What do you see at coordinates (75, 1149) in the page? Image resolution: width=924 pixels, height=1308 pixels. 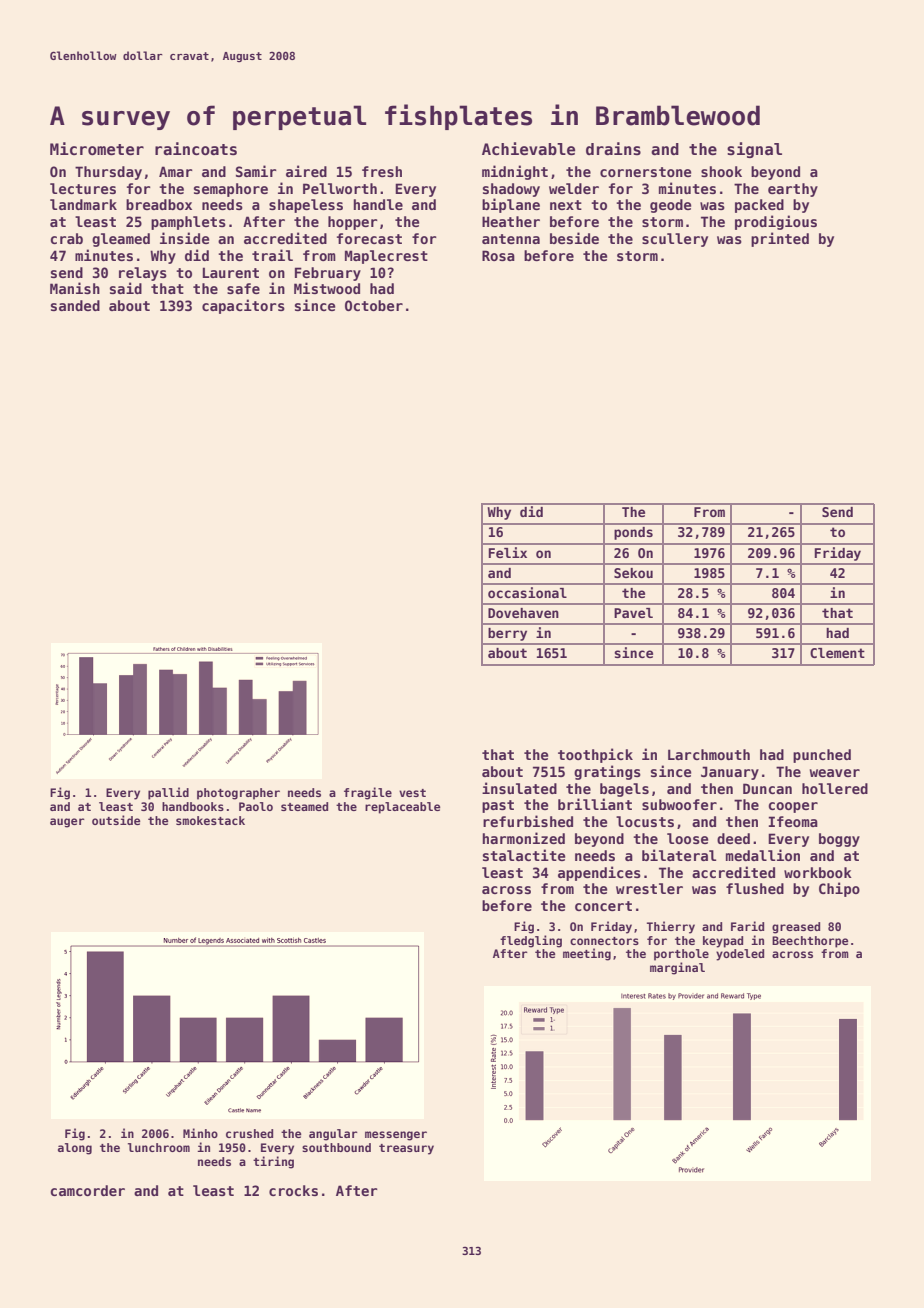 I see `along` at bounding box center [75, 1149].
